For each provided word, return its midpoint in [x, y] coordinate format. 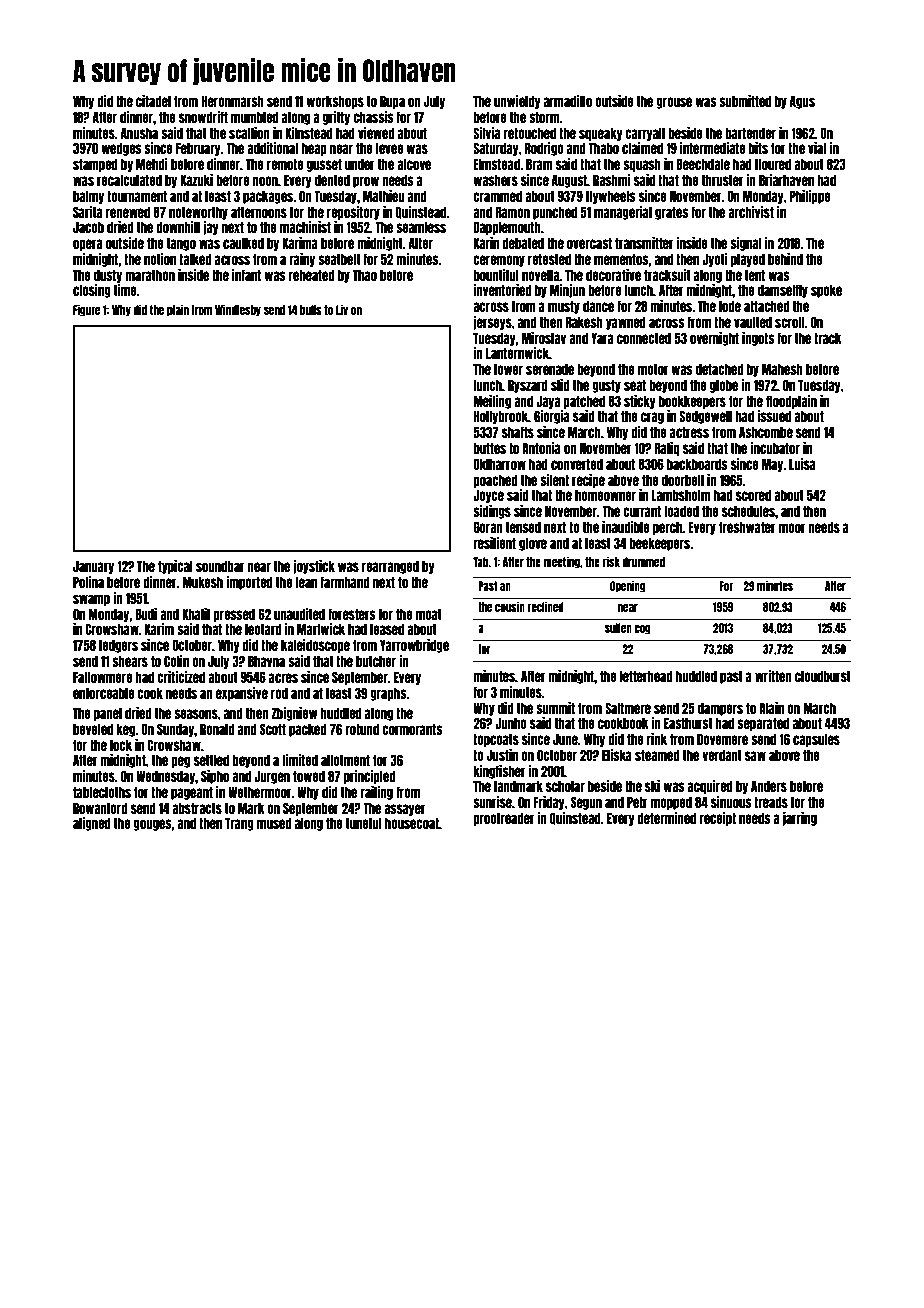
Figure [86, 310]
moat [429, 614]
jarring [800, 819]
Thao [365, 275]
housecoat [412, 823]
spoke [826, 291]
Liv [342, 309]
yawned [626, 323]
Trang [239, 824]
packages [268, 197]
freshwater [747, 527]
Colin [176, 661]
